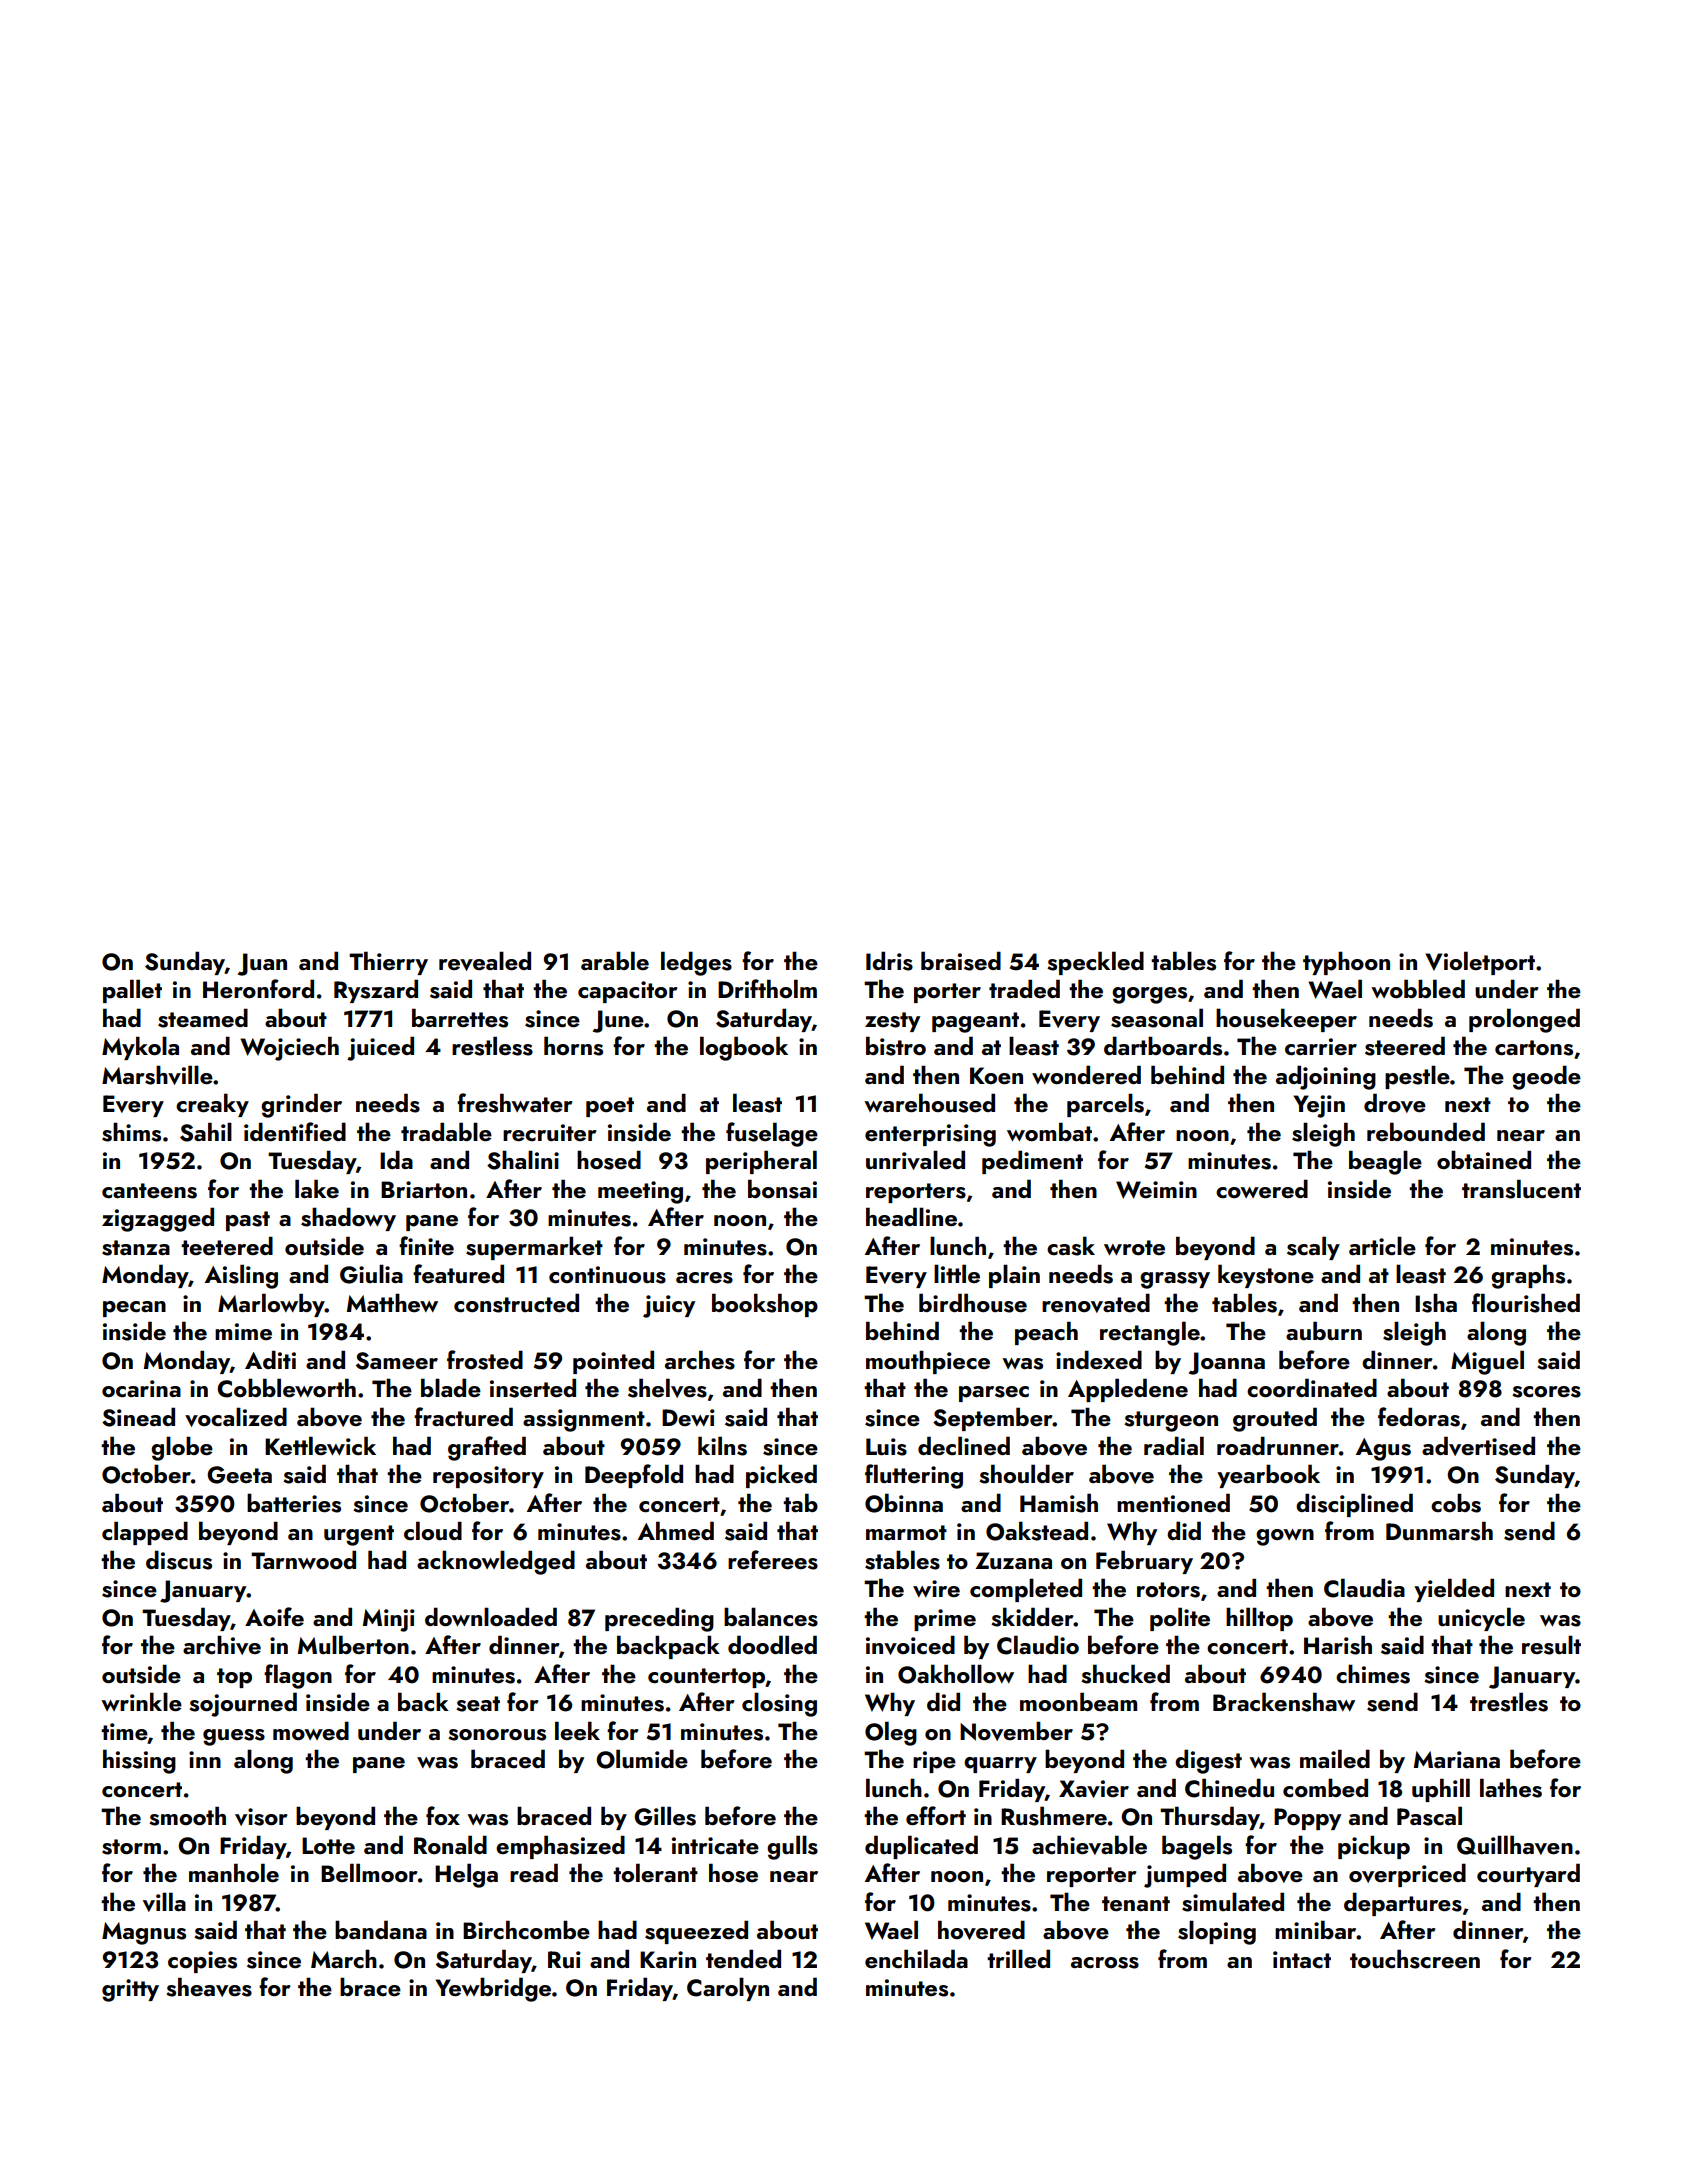 The width and height of the screenshot is (1683, 2178). What do you see at coordinates (376, 991) in the screenshot?
I see `Ryszard` at bounding box center [376, 991].
